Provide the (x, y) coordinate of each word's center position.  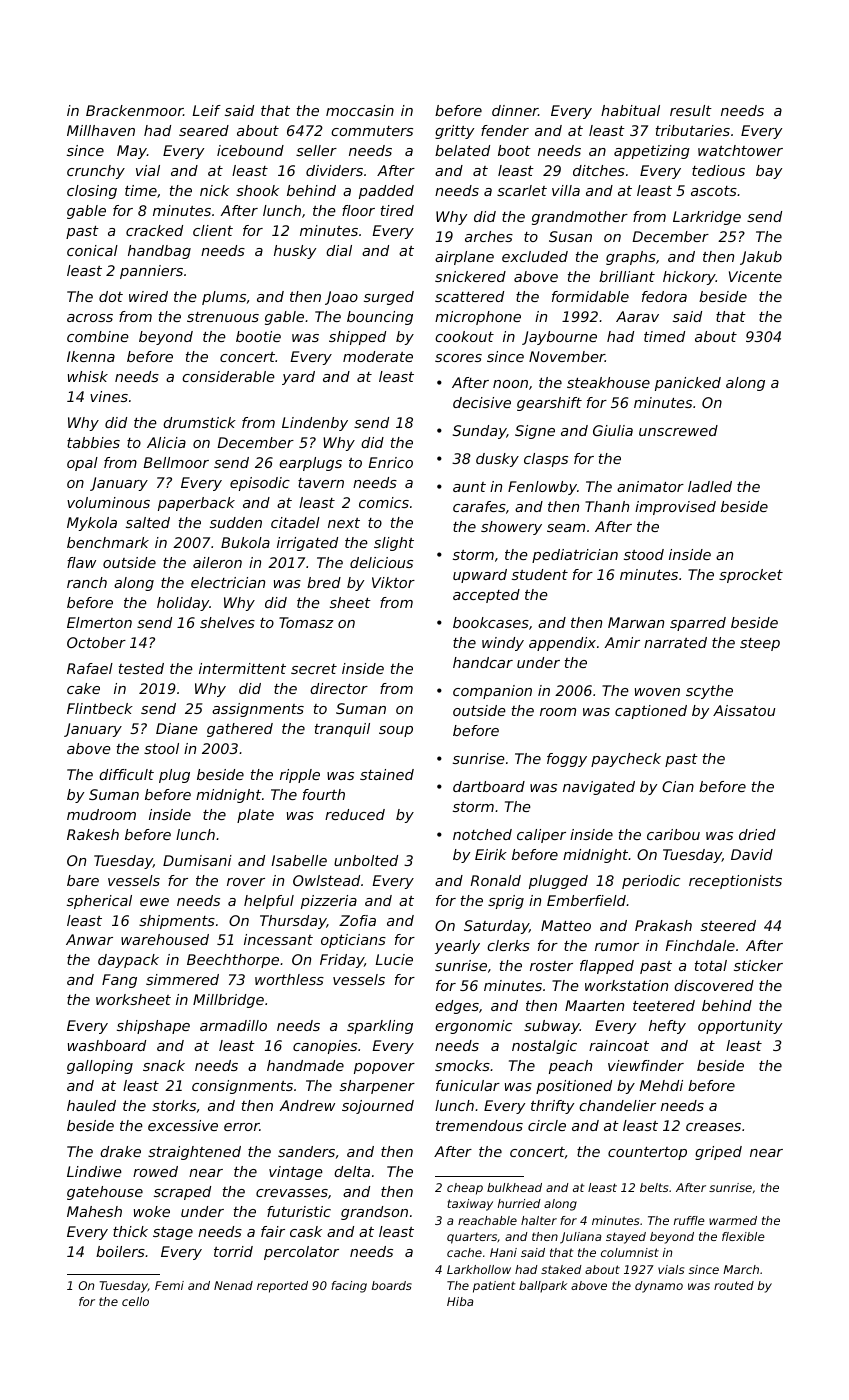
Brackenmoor (134, 110)
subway (552, 1027)
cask (306, 1231)
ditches (599, 170)
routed (734, 1285)
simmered (182, 979)
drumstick (199, 422)
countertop (647, 1153)
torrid (233, 1251)
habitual (630, 110)
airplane (464, 258)
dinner (515, 110)
